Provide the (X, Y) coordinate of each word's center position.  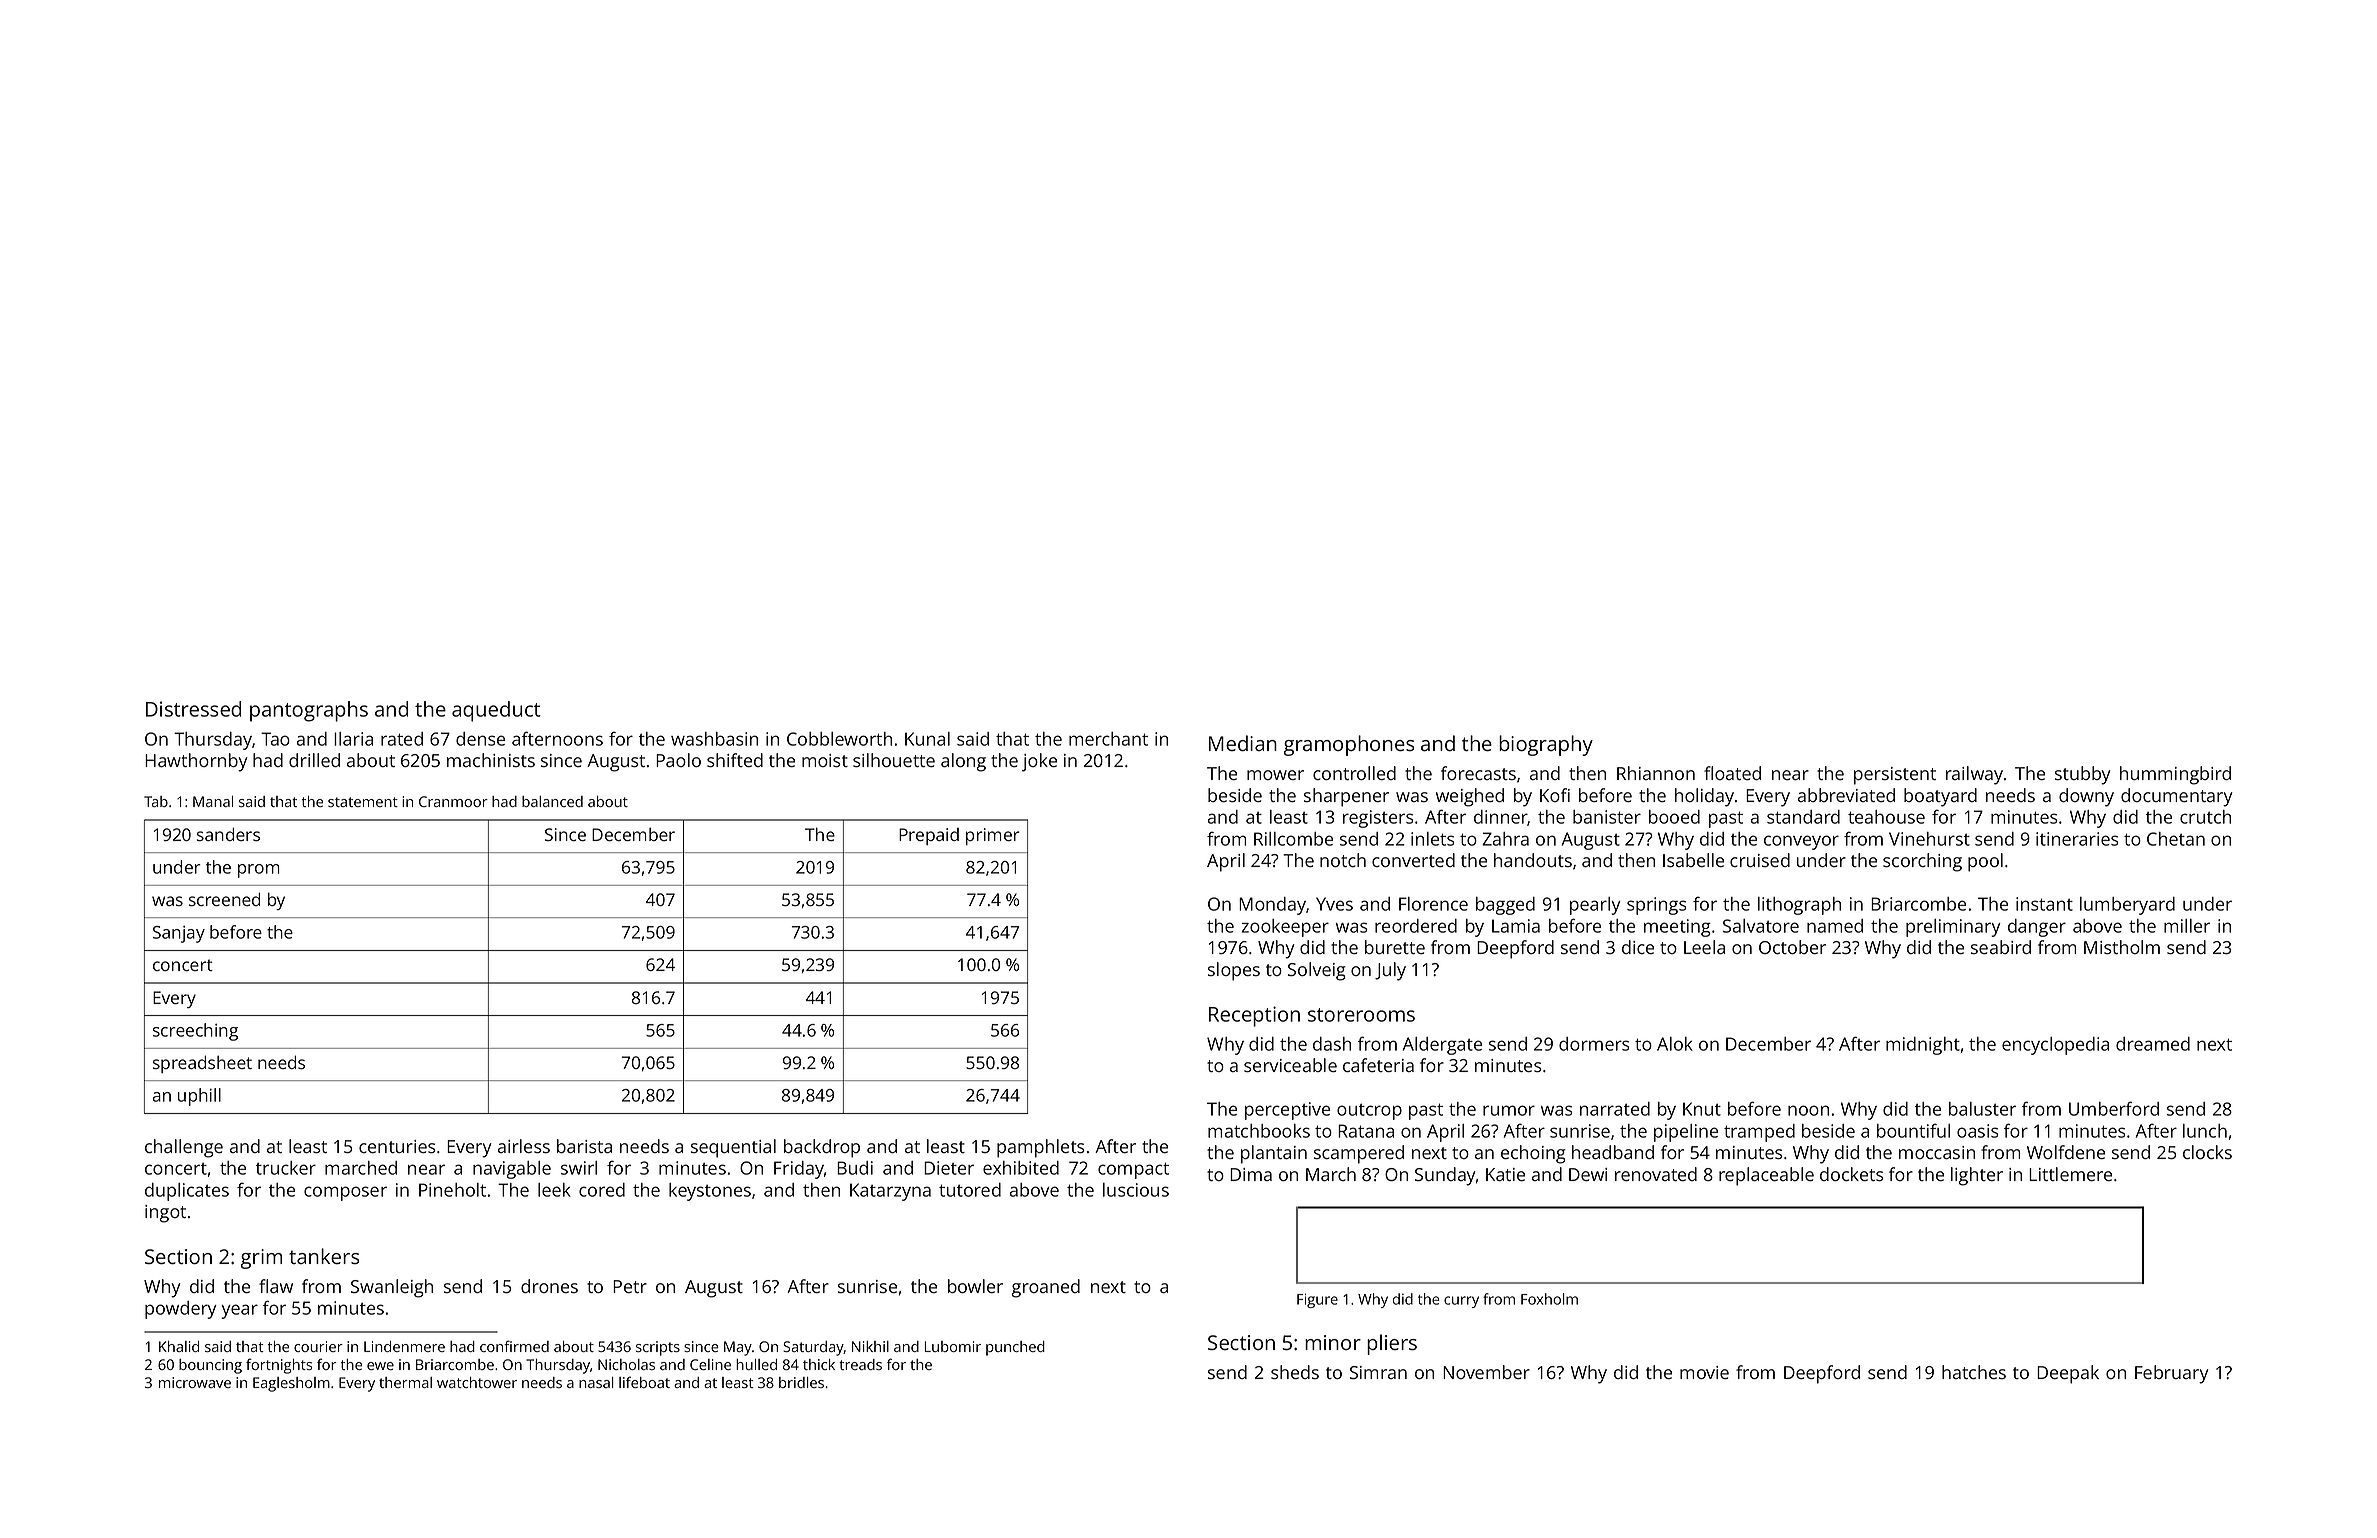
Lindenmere (404, 1346)
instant (2044, 904)
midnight (1923, 1046)
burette (1395, 947)
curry (1461, 1302)
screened (224, 899)
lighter (1977, 1176)
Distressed (193, 709)
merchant (1108, 739)
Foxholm (1549, 1299)
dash (1332, 1044)
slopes (1234, 971)
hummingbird (2175, 775)
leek (554, 1190)
